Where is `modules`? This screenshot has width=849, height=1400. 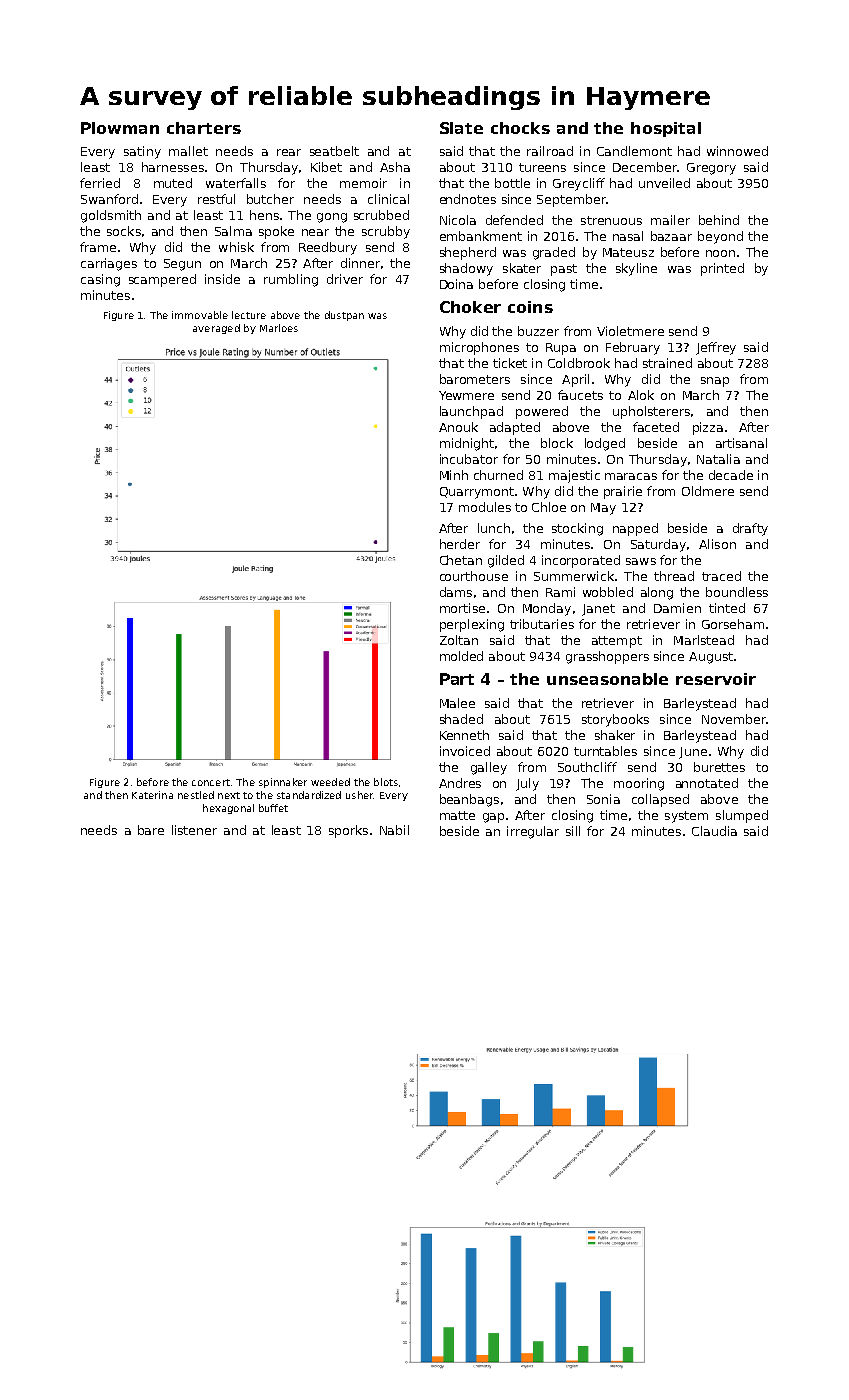 modules is located at coordinates (485, 507).
